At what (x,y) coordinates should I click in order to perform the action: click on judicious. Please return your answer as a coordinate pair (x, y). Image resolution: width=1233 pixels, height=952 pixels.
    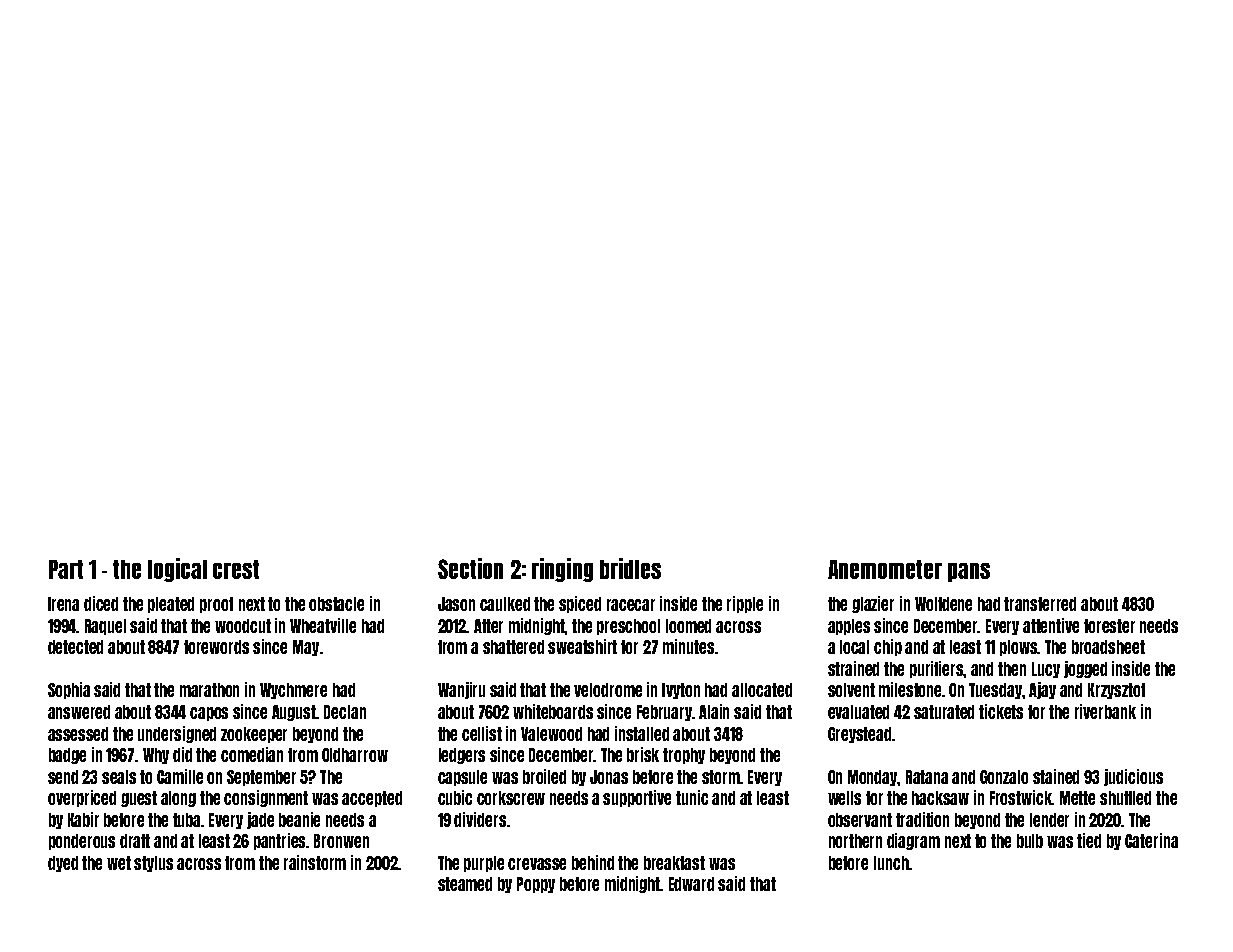
    Looking at the image, I should click on (1133, 777).
